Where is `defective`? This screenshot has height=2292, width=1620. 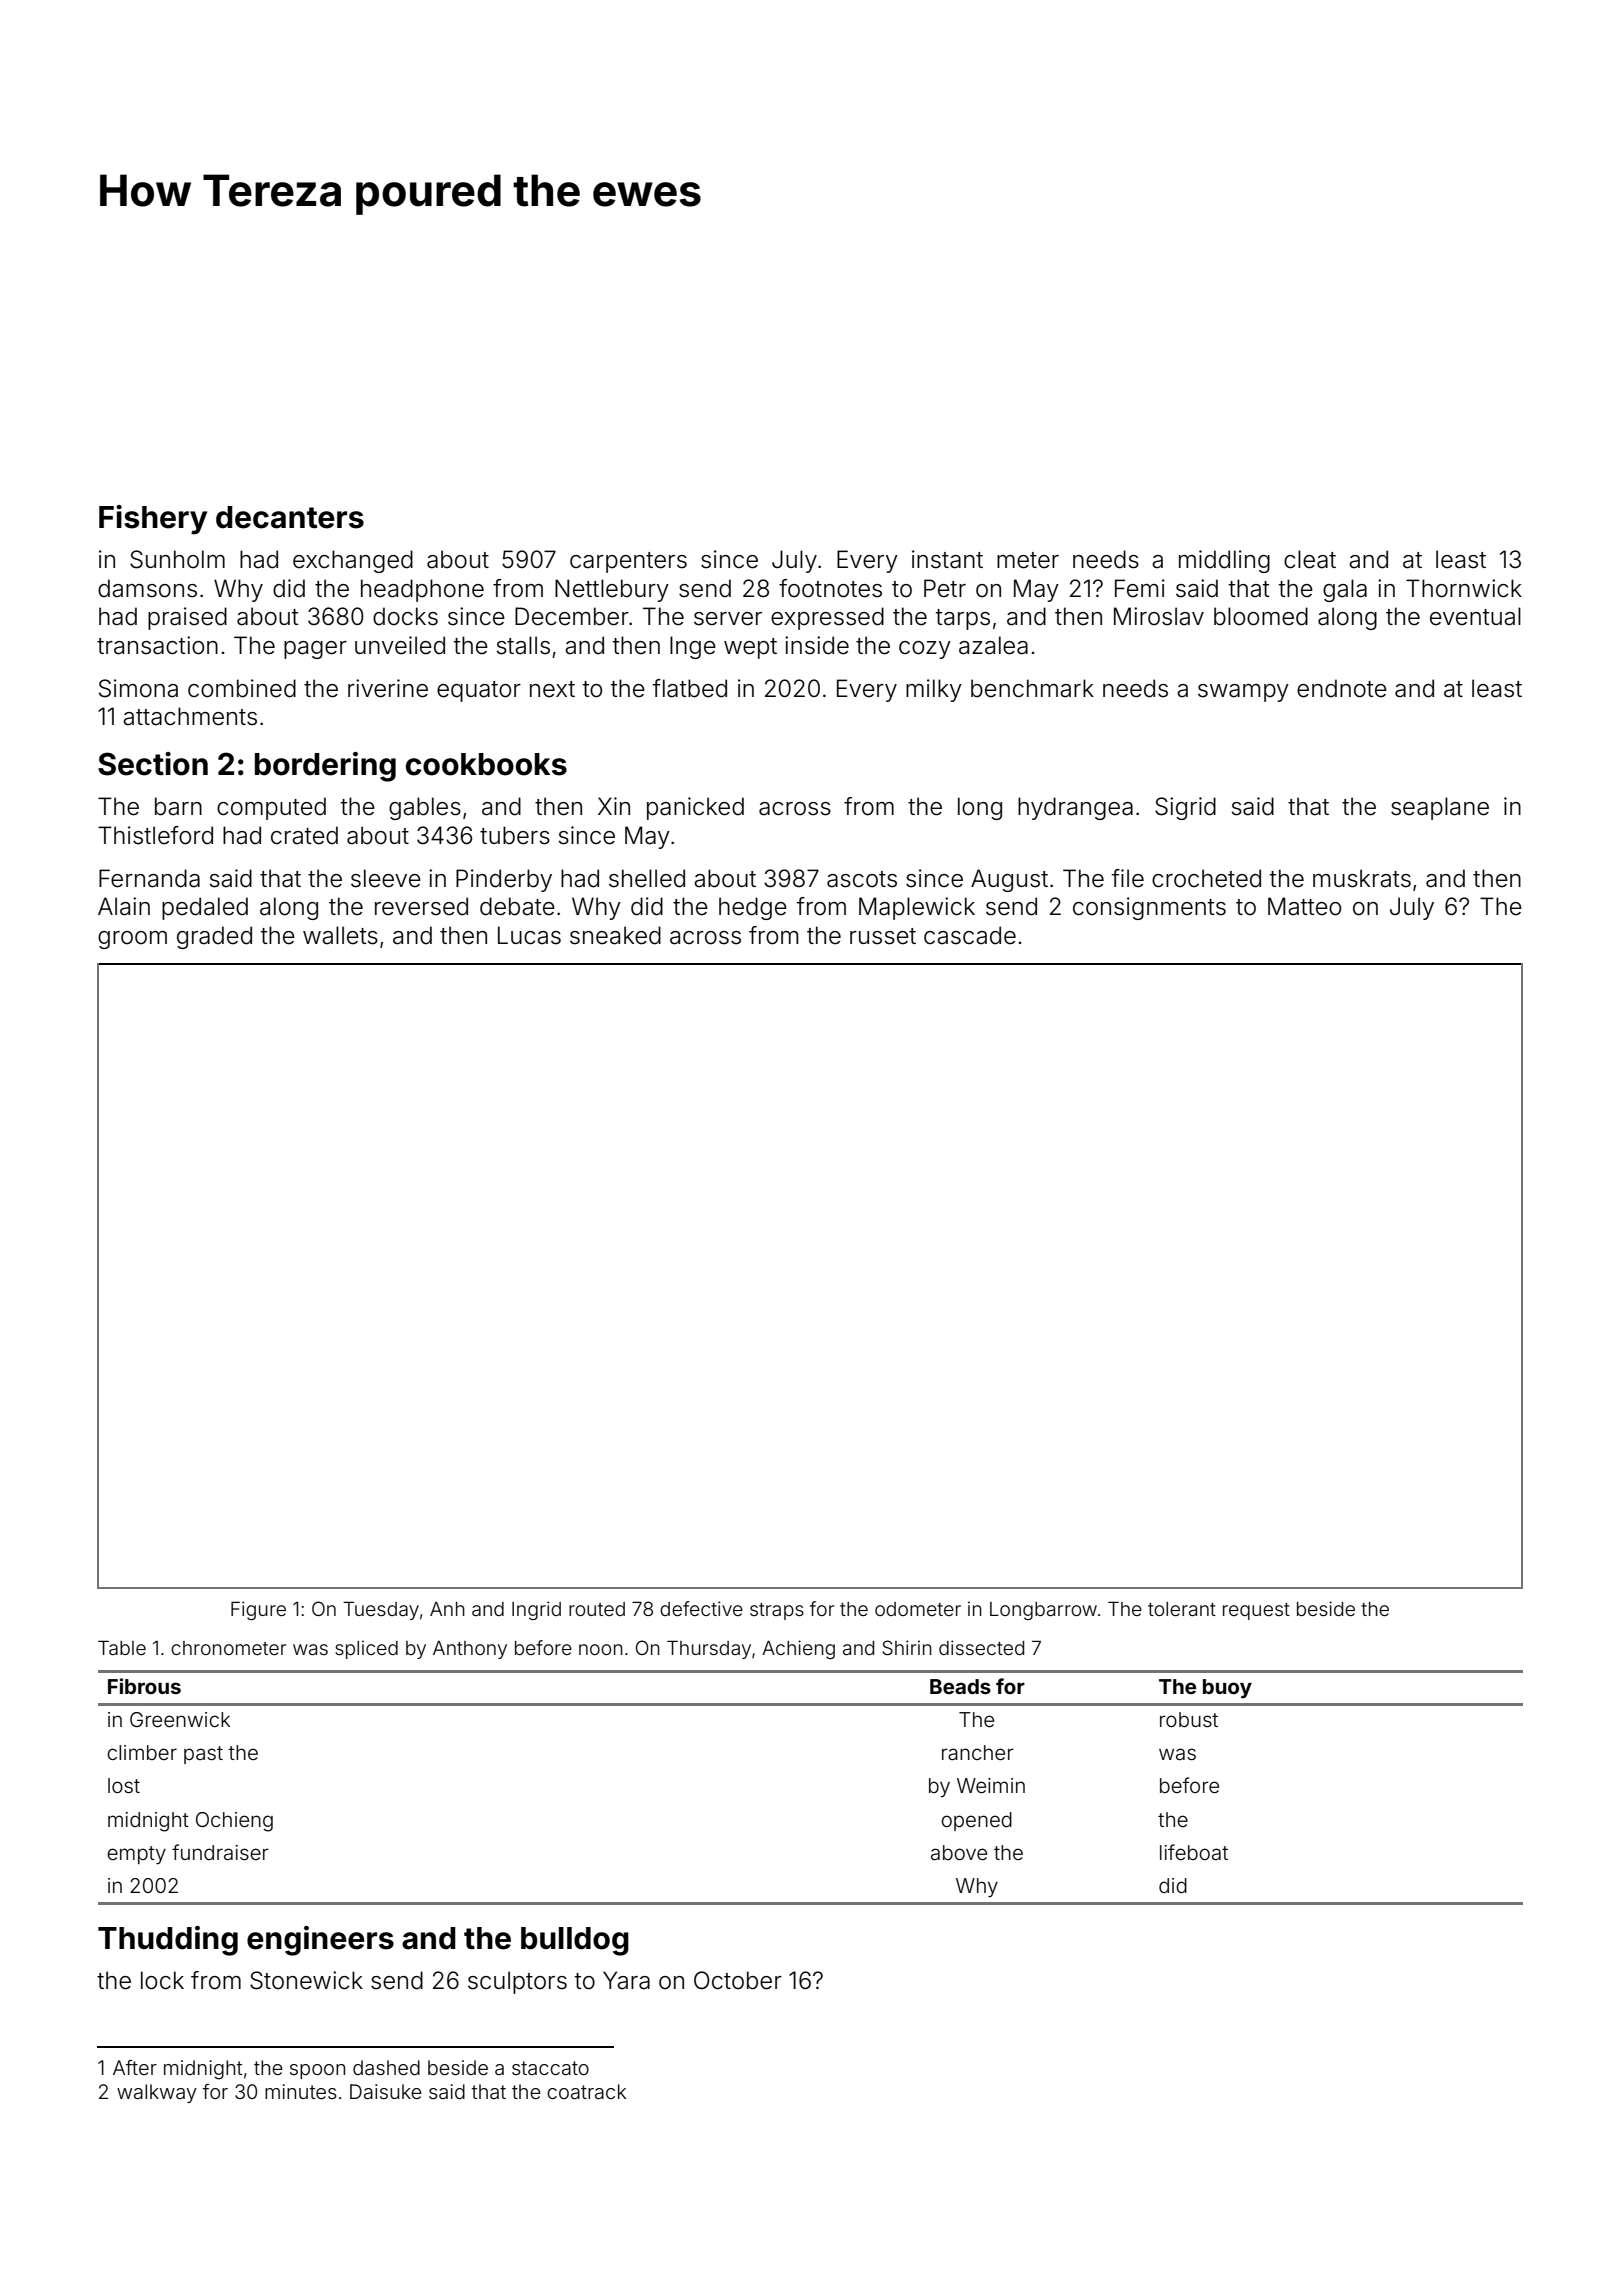 defective is located at coordinates (701, 1608).
